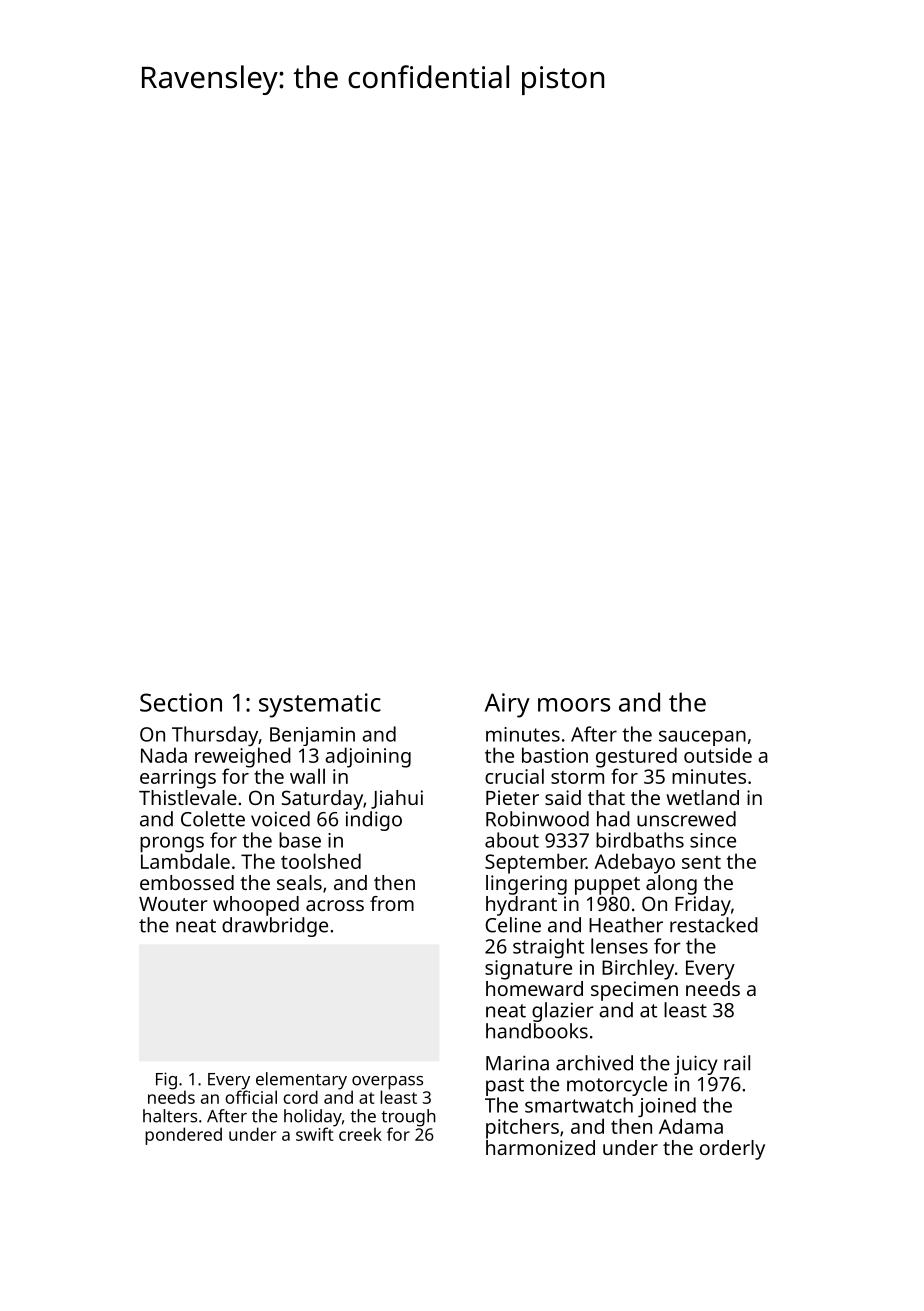 This screenshot has height=1311, width=924. I want to click on from, so click(392, 903).
